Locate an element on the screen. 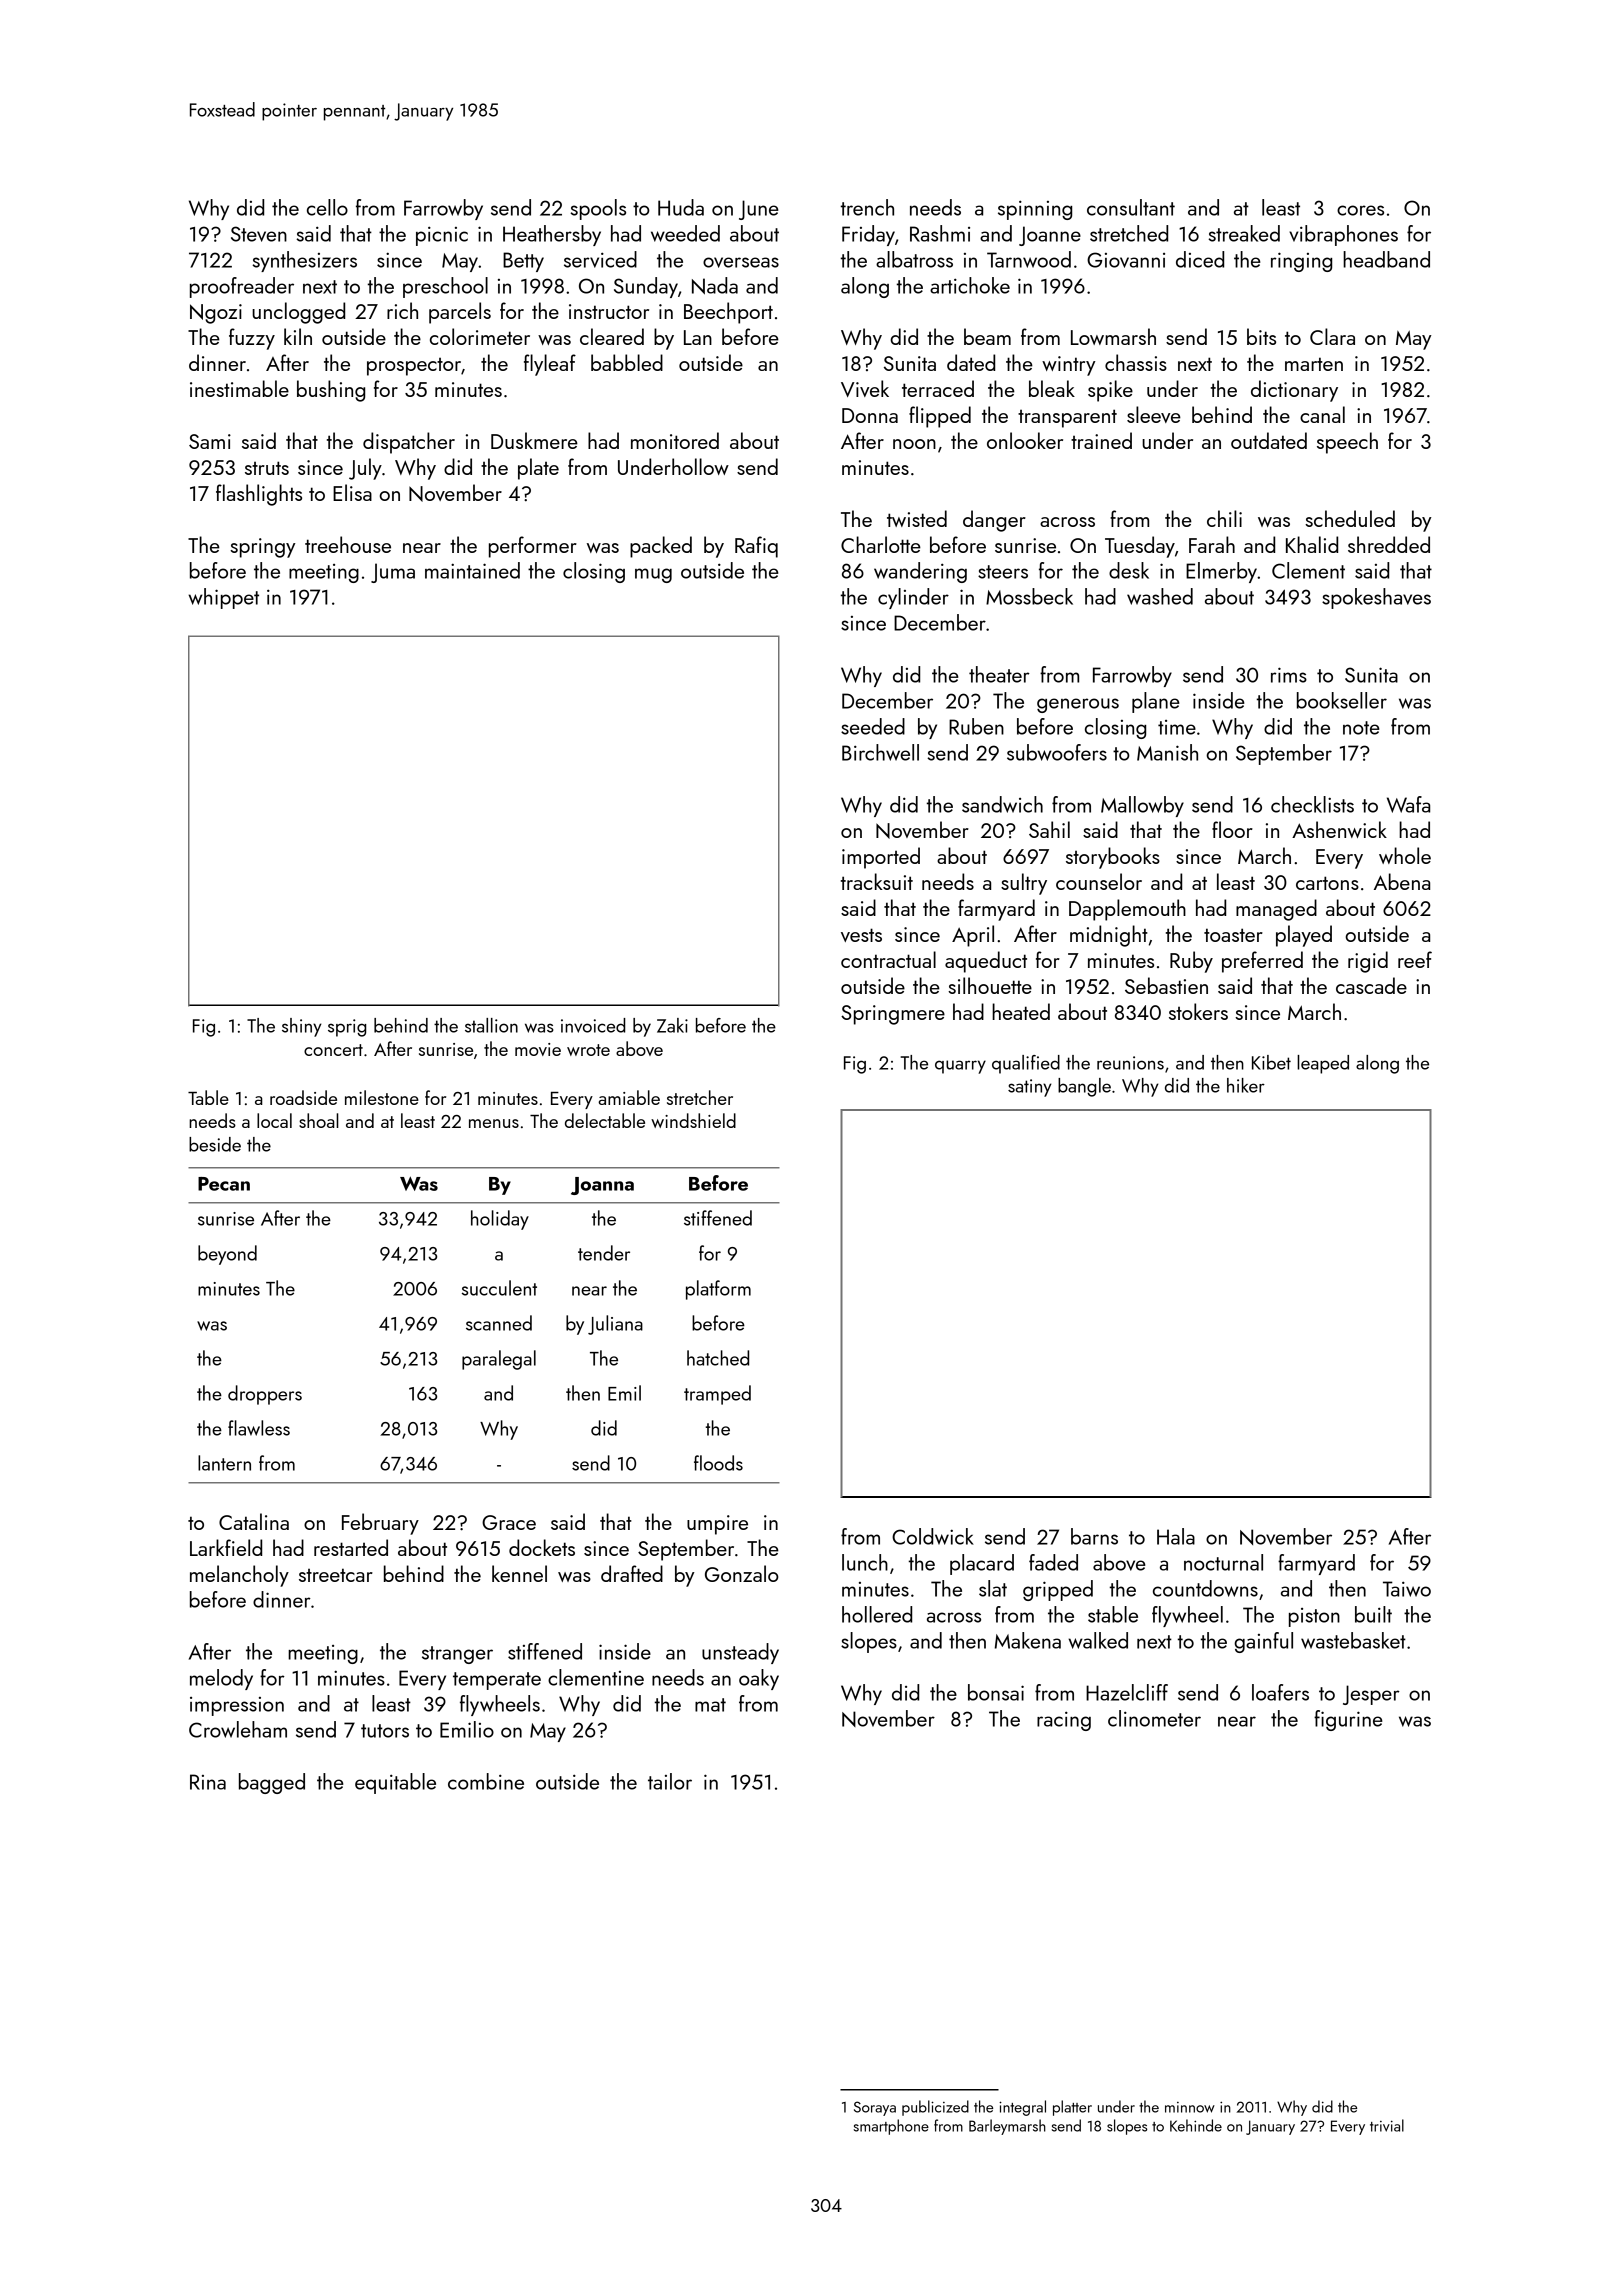 This screenshot has width=1620, height=2292. hollered is located at coordinates (877, 1614).
